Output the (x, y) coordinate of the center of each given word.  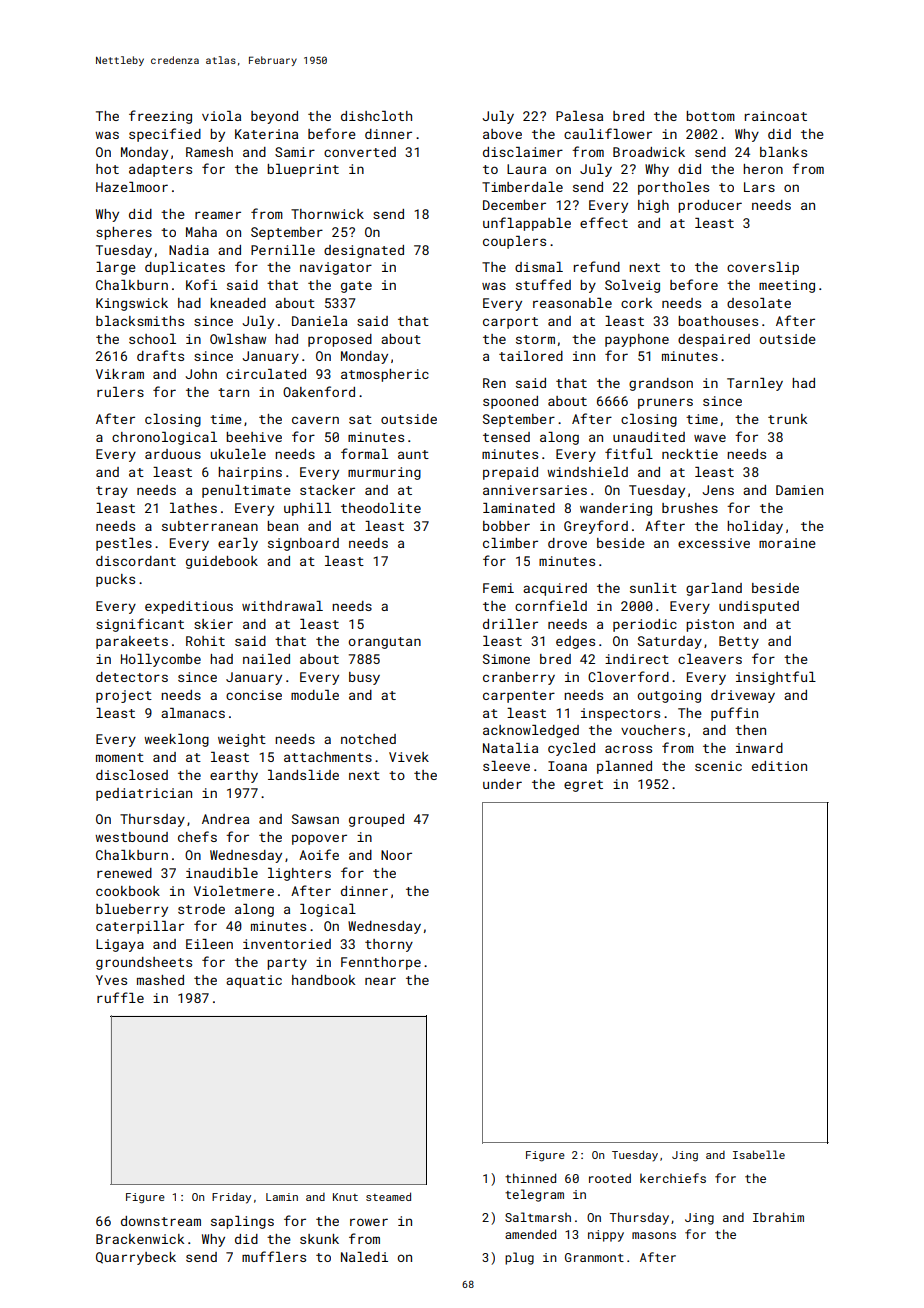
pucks (115, 580)
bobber (506, 526)
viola (221, 116)
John (201, 374)
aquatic (254, 981)
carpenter (519, 697)
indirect (637, 659)
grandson (661, 384)
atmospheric (385, 375)
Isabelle (759, 1154)
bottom (710, 116)
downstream (161, 1221)
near (380, 981)
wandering (616, 509)
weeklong (176, 740)
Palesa (579, 116)
